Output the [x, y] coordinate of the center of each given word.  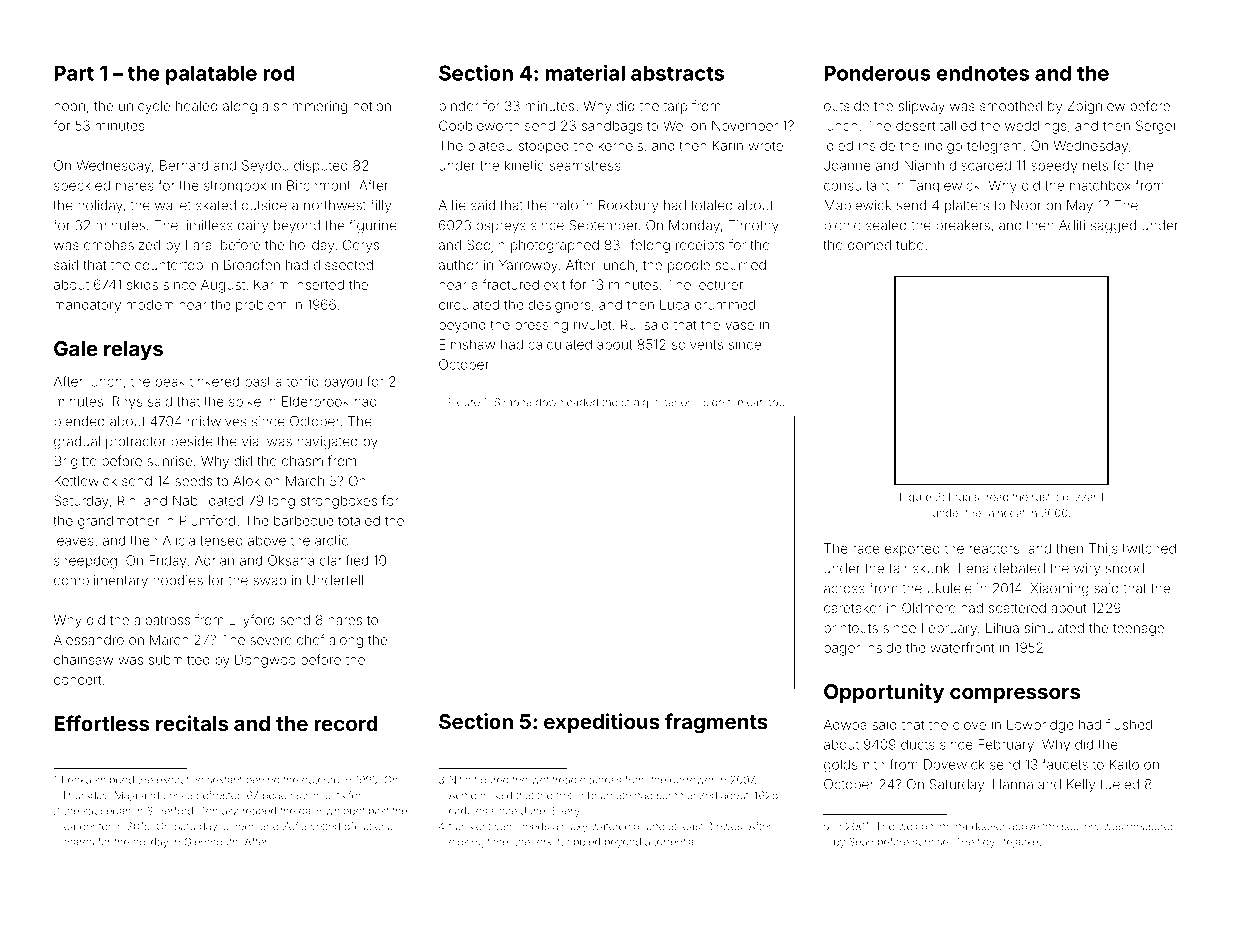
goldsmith [854, 766]
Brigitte [75, 462]
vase [739, 326]
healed [197, 106]
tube [910, 245]
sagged [1113, 227]
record [346, 723]
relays [133, 350]
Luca [674, 305]
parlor [676, 403]
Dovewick [954, 764]
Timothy [753, 226]
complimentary [101, 581]
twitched [1149, 548]
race [866, 550]
